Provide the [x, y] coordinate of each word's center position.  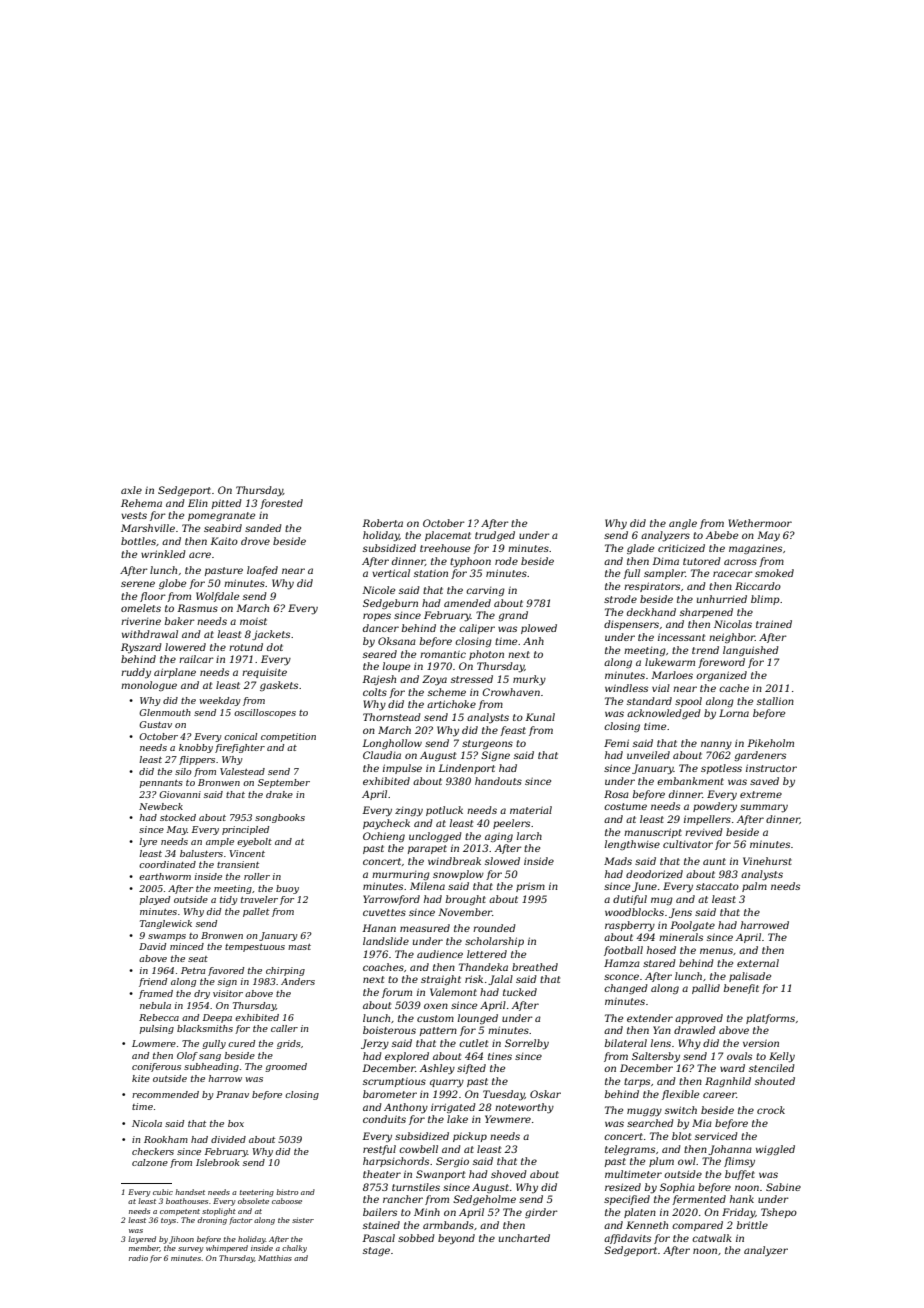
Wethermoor [760, 523]
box [236, 1123]
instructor [771, 768]
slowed [502, 861]
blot [681, 1136]
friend [153, 982]
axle [131, 490]
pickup [470, 1137]
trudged [495, 536]
